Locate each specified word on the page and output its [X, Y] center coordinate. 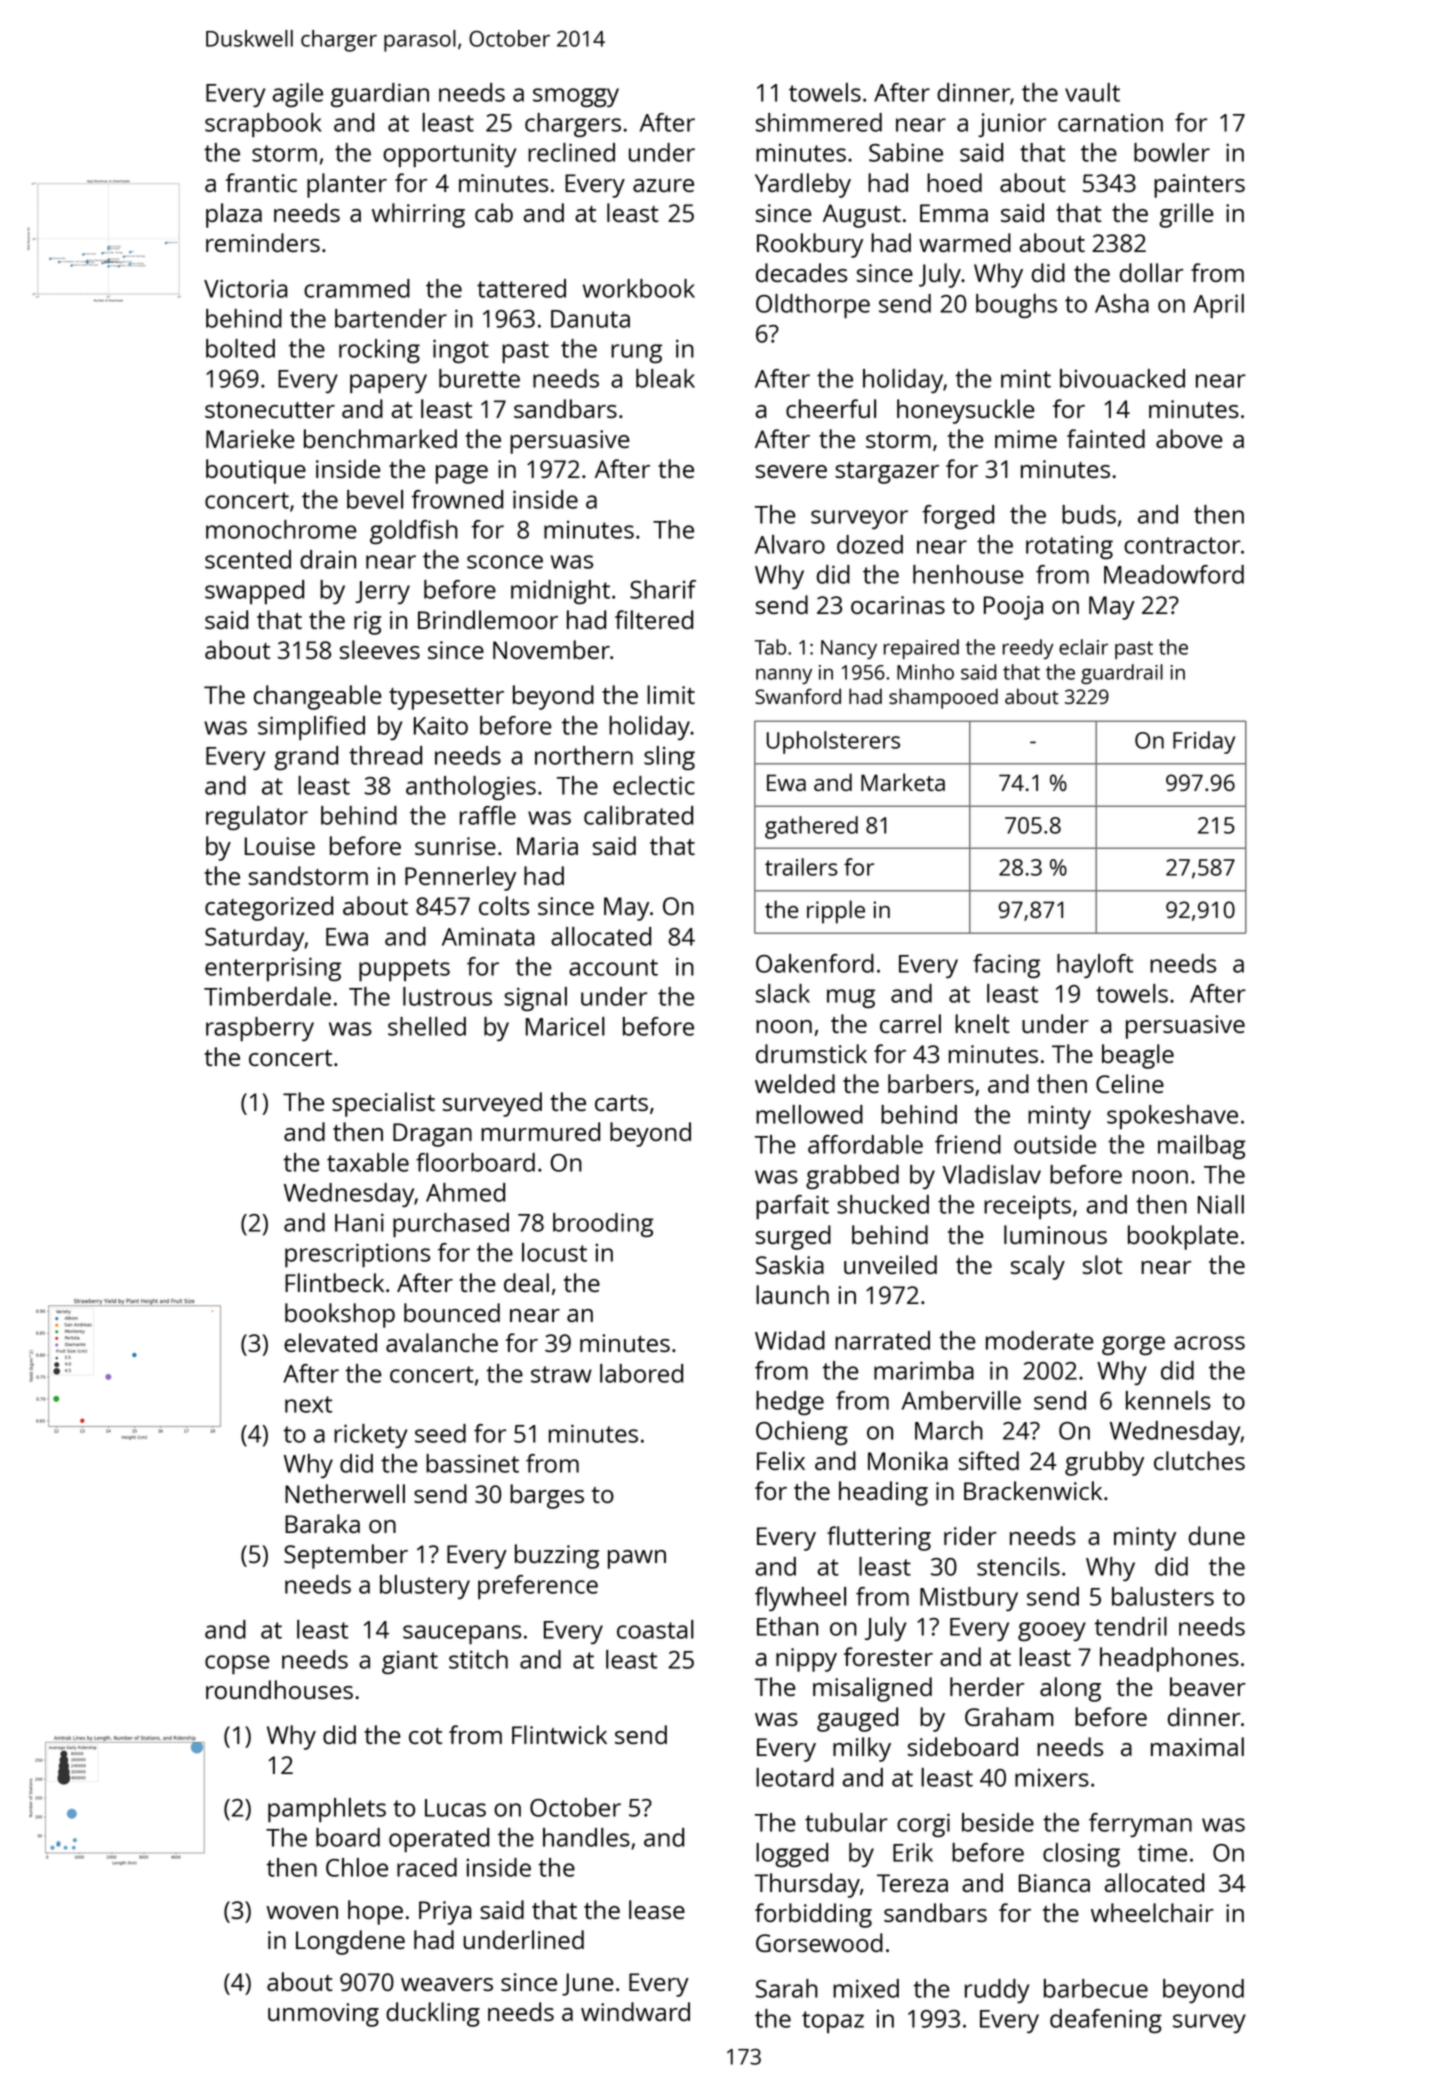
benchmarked [380, 438]
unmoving [323, 2015]
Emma [954, 213]
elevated [330, 1342]
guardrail [1122, 674]
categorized [269, 908]
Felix [781, 1460]
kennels [1168, 1400]
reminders [263, 242]
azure [663, 185]
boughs [1016, 306]
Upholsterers [833, 742]
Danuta [590, 319]
